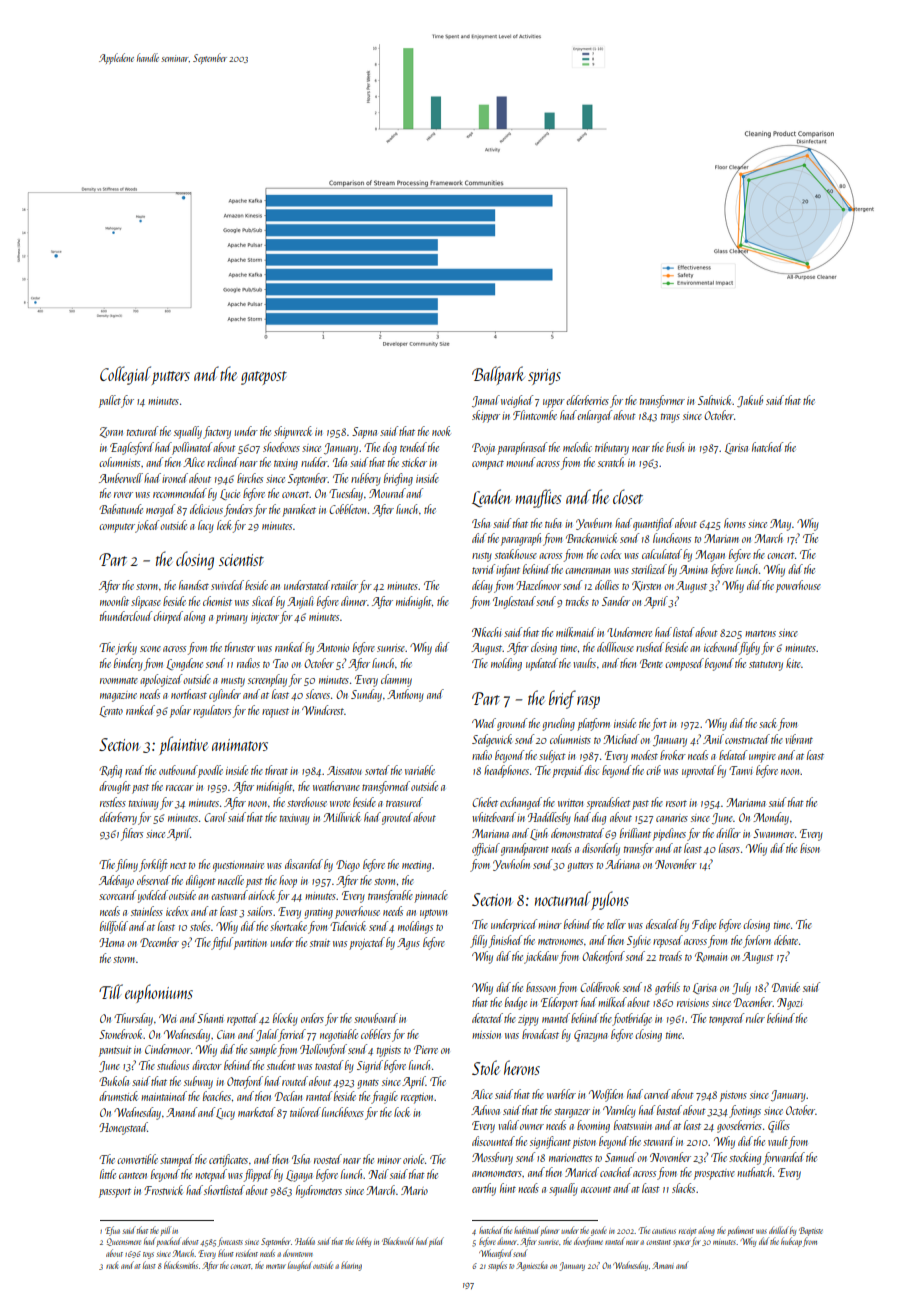 Image resolution: width=924 pixels, height=1308 pixels. What do you see at coordinates (482, 586) in the screenshot?
I see `delay` at bounding box center [482, 586].
